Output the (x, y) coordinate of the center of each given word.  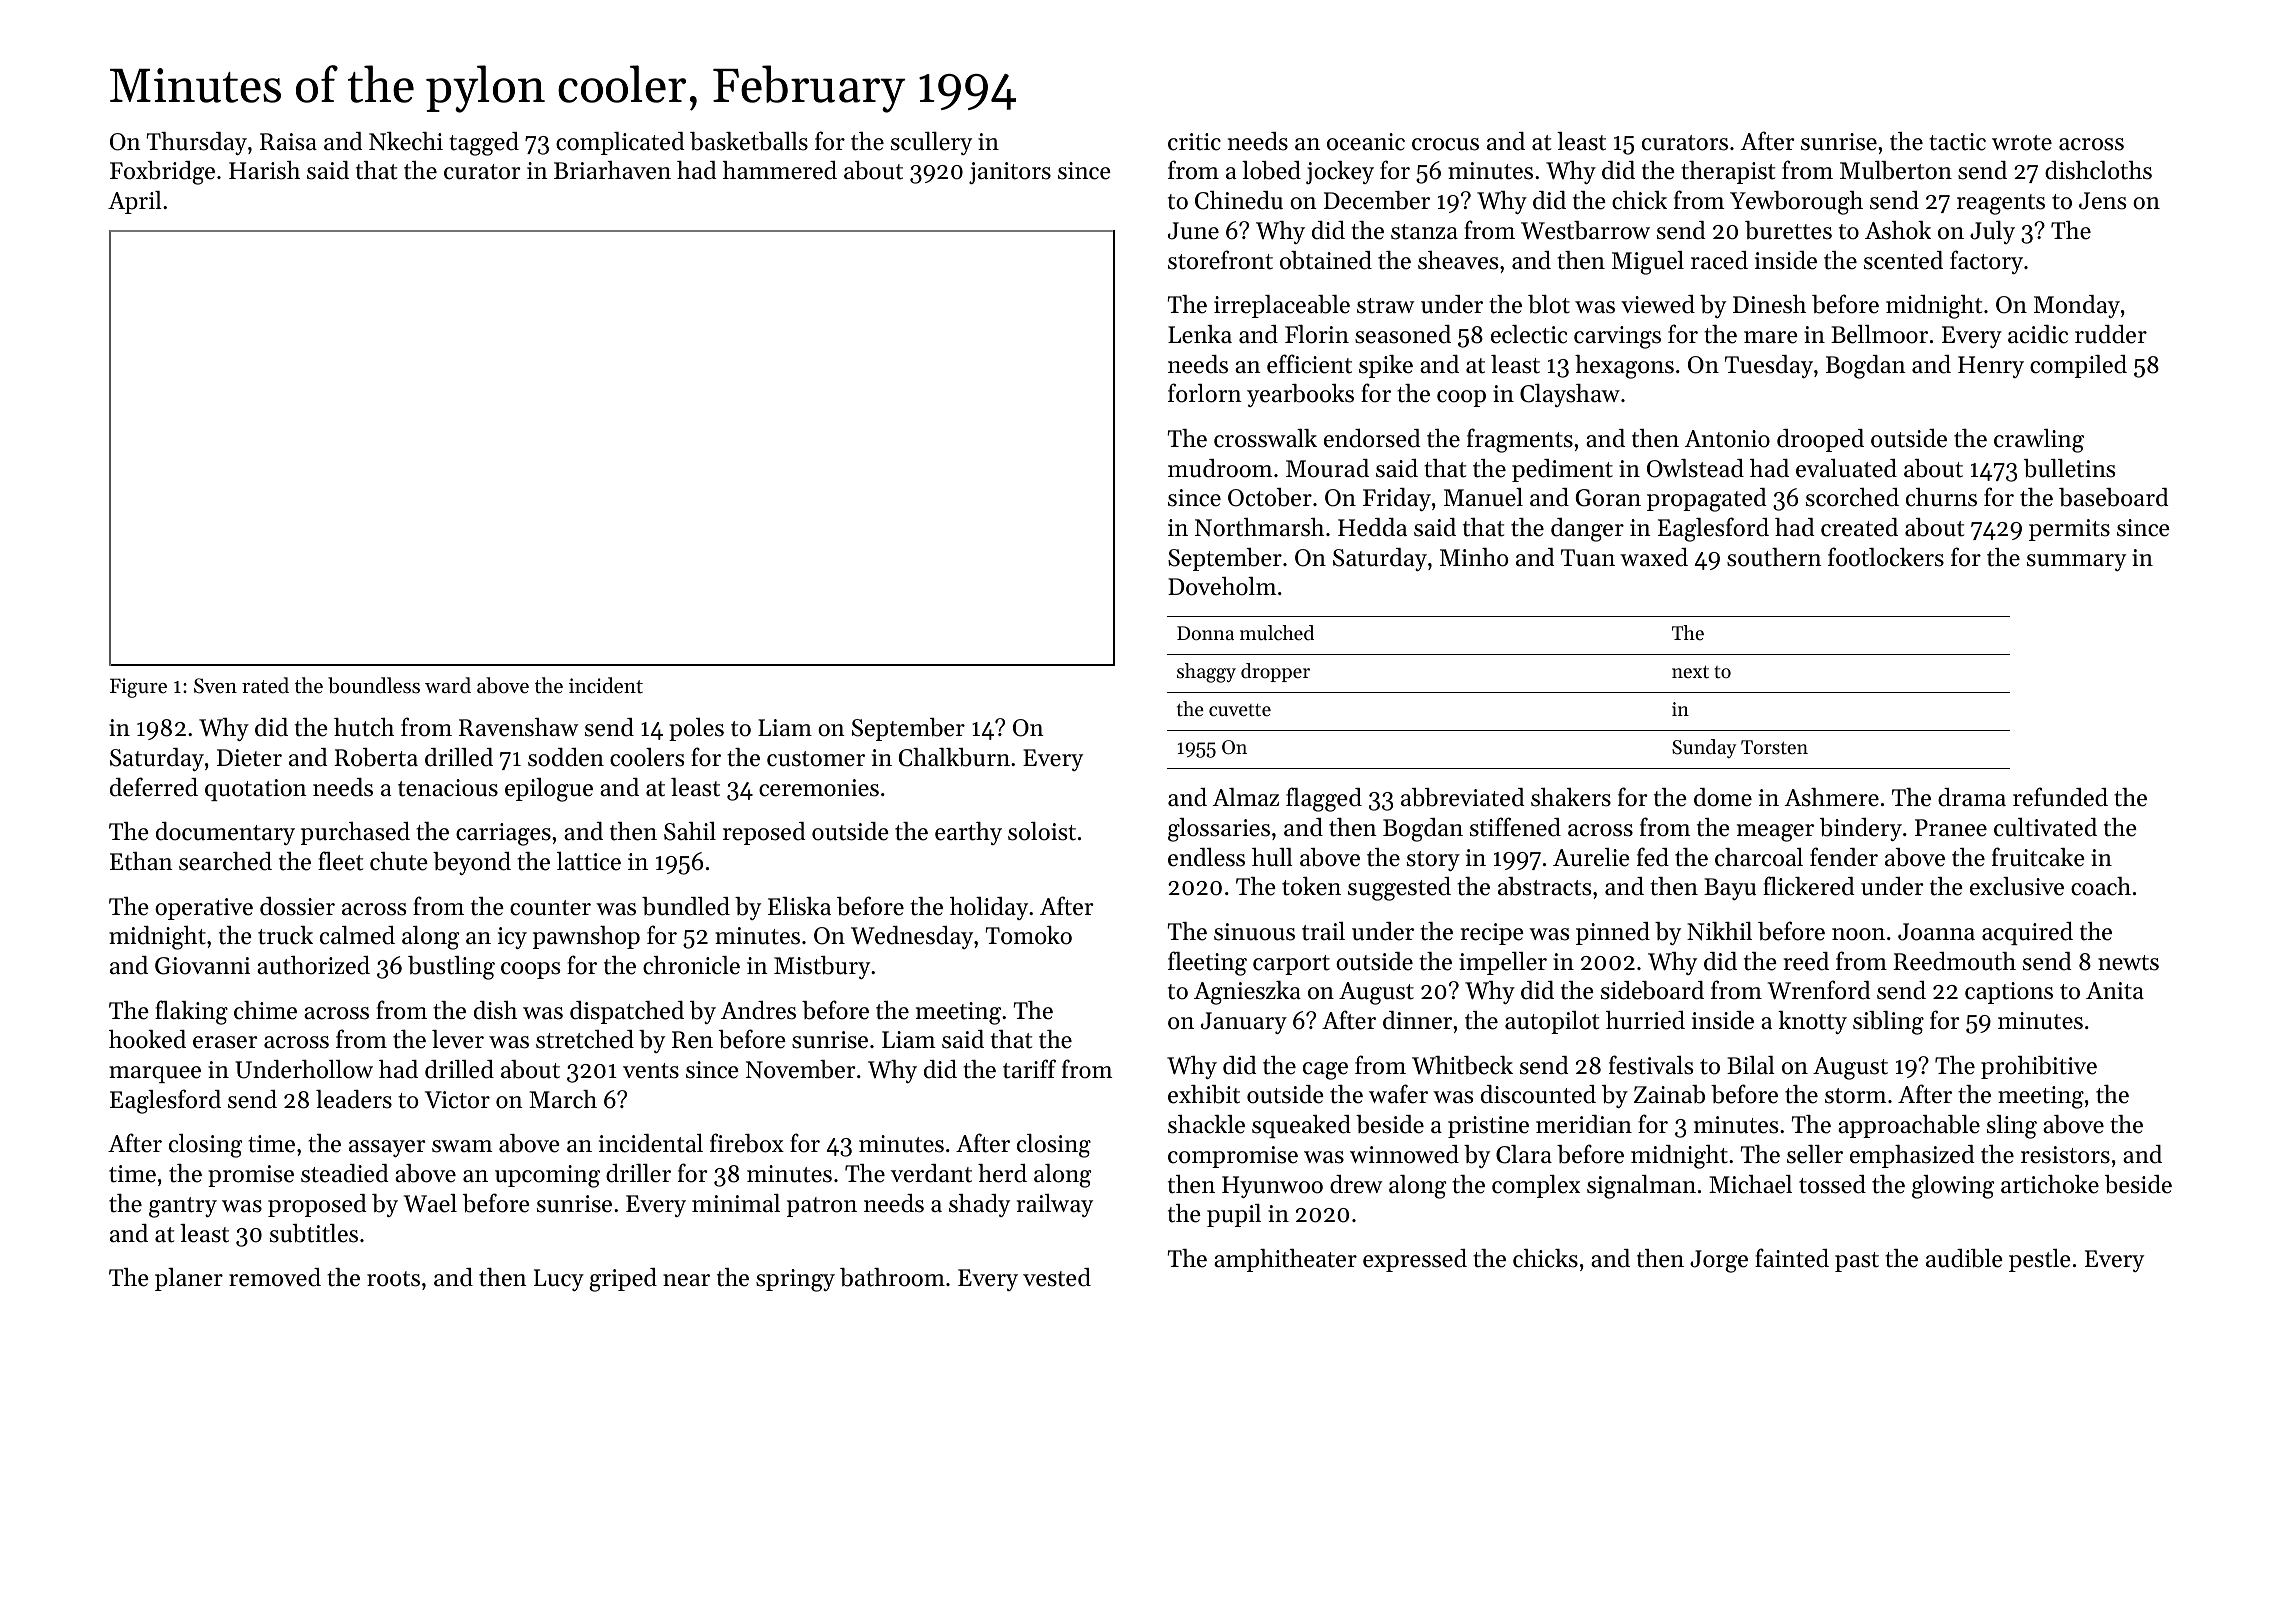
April (135, 202)
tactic (1957, 142)
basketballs (749, 141)
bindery (1861, 829)
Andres (758, 1010)
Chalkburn (954, 757)
